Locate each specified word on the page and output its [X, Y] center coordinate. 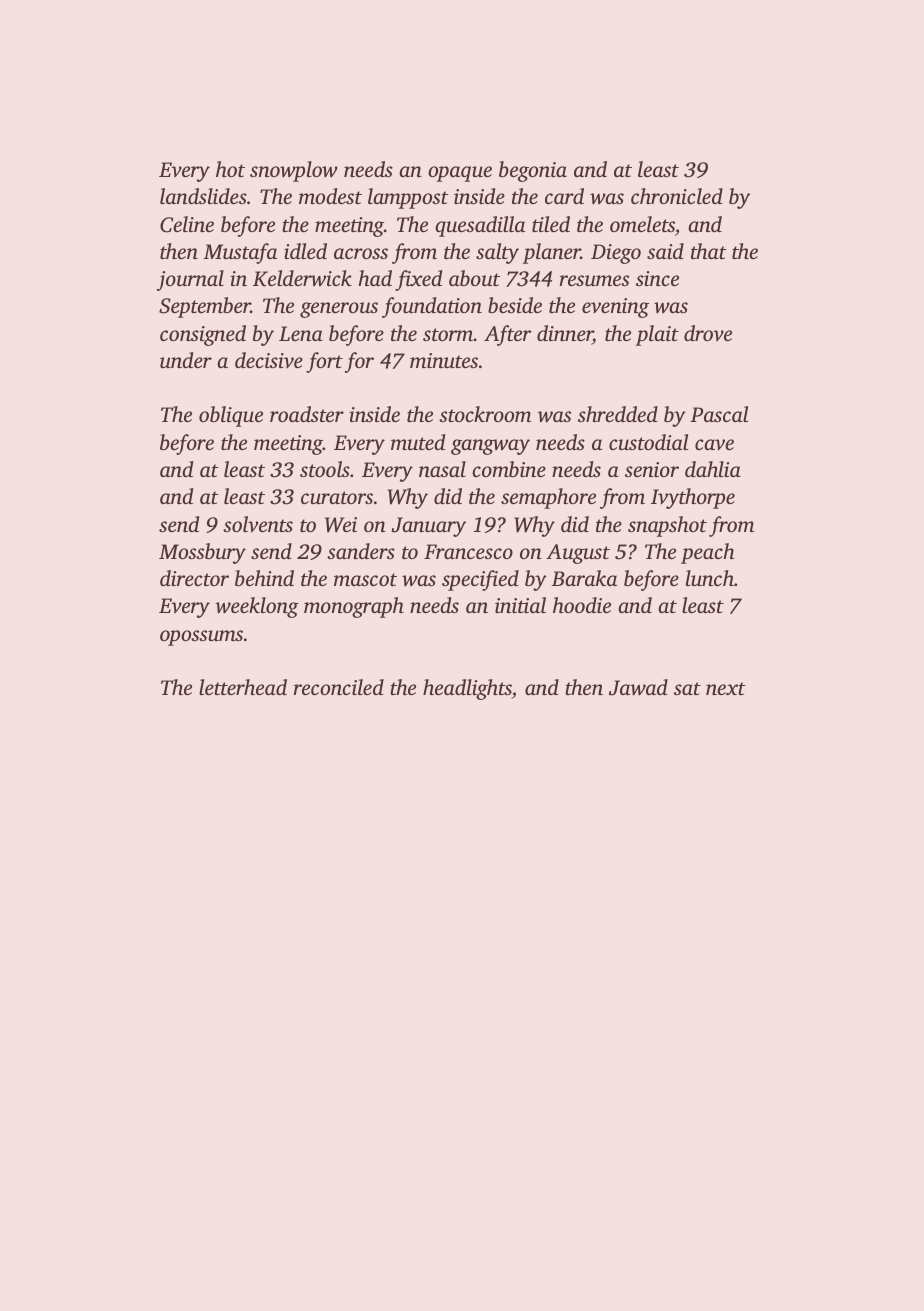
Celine [187, 224]
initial [520, 605]
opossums [201, 638]
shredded [618, 414]
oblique [231, 416]
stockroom [485, 414]
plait [657, 335]
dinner [565, 334]
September [205, 307]
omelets [642, 224]
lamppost [408, 198]
